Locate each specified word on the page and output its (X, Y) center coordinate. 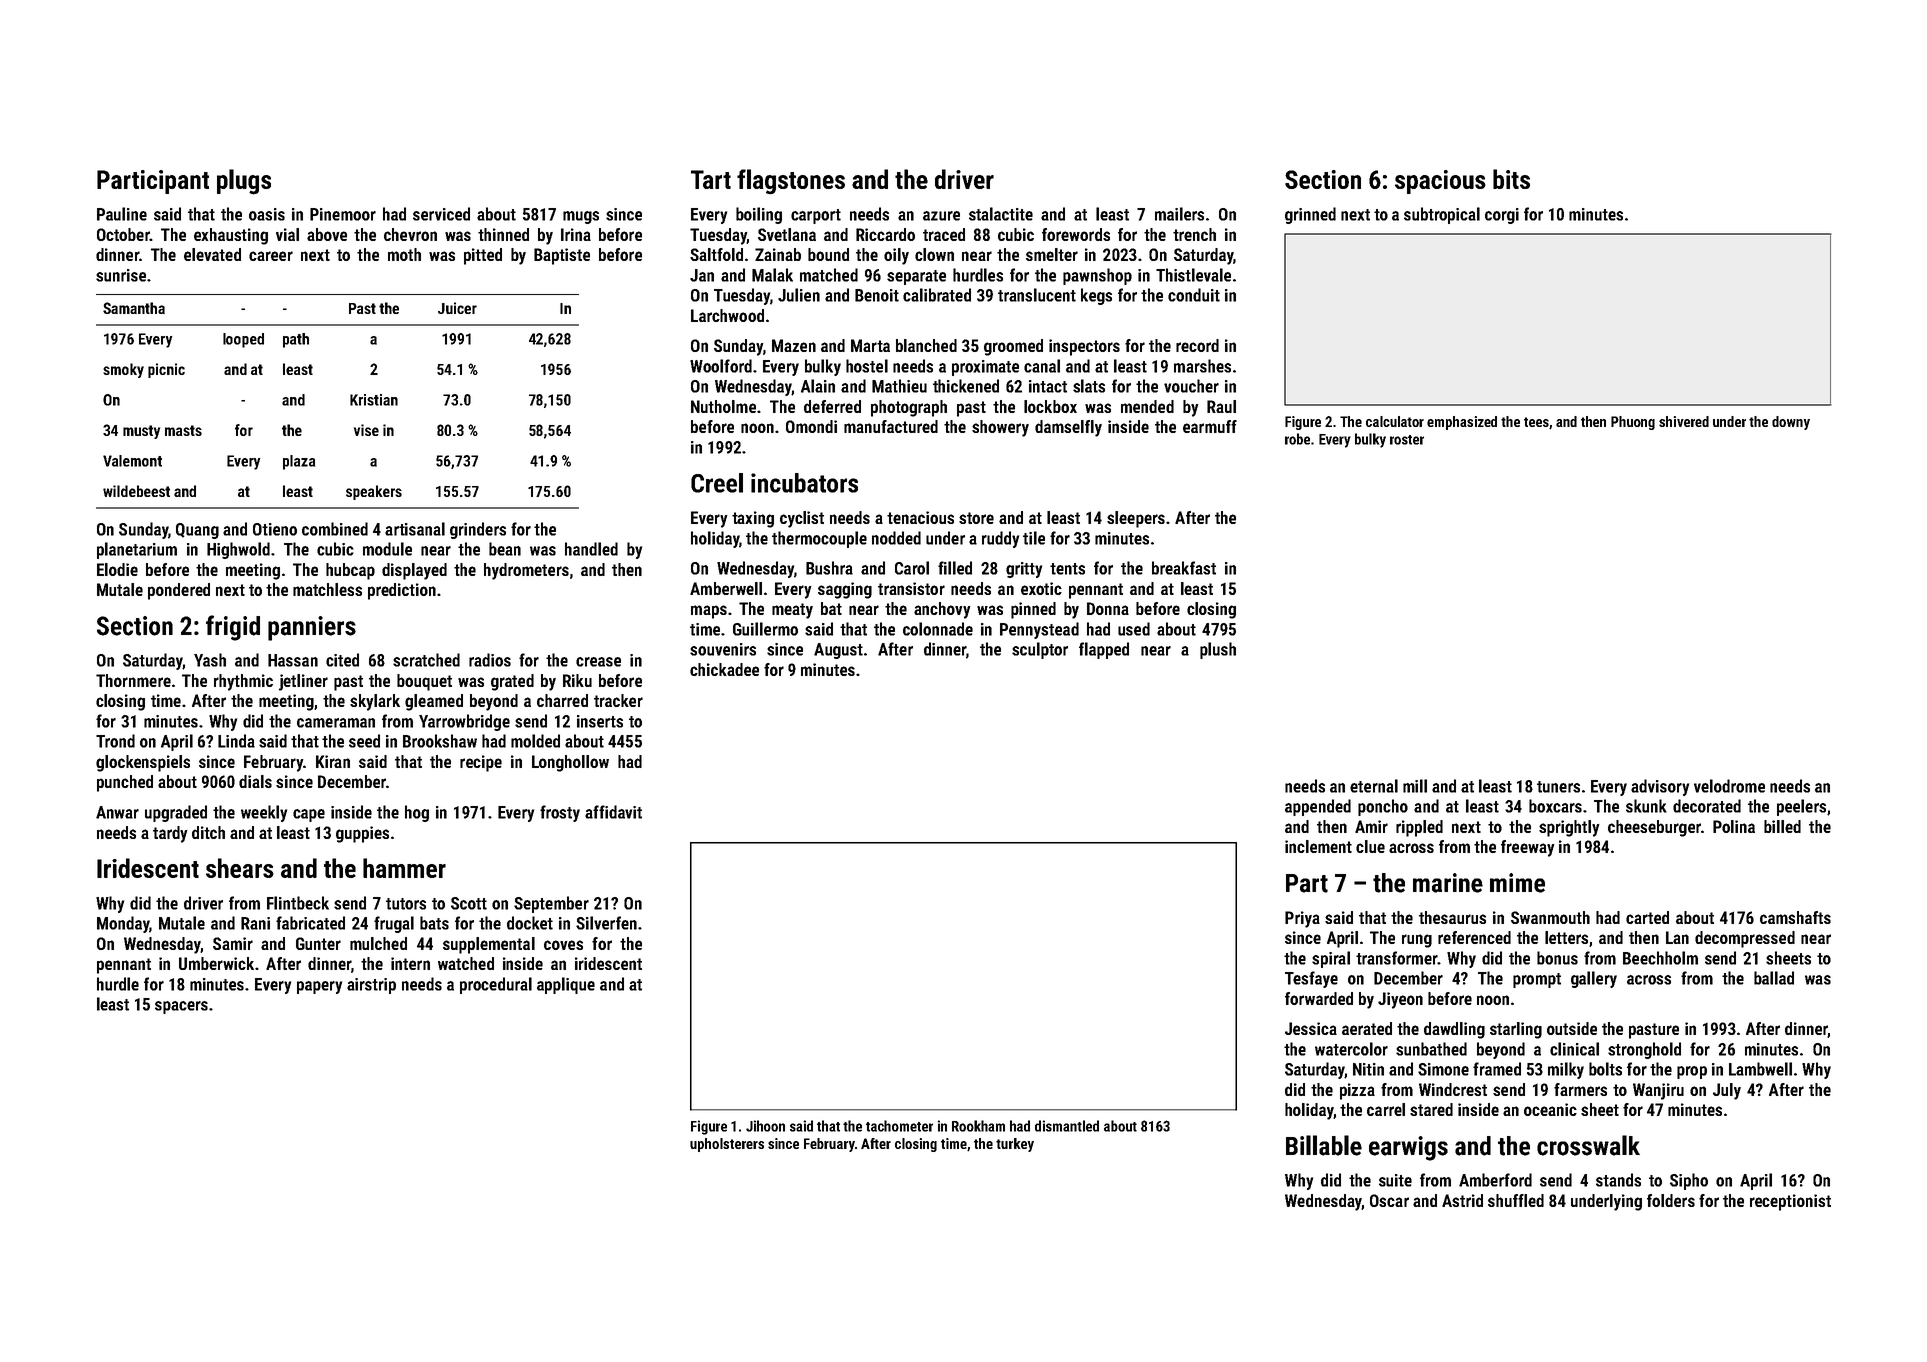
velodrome (1729, 786)
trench (1194, 234)
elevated (212, 254)
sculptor (1040, 650)
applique (566, 985)
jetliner (303, 682)
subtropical (1442, 215)
